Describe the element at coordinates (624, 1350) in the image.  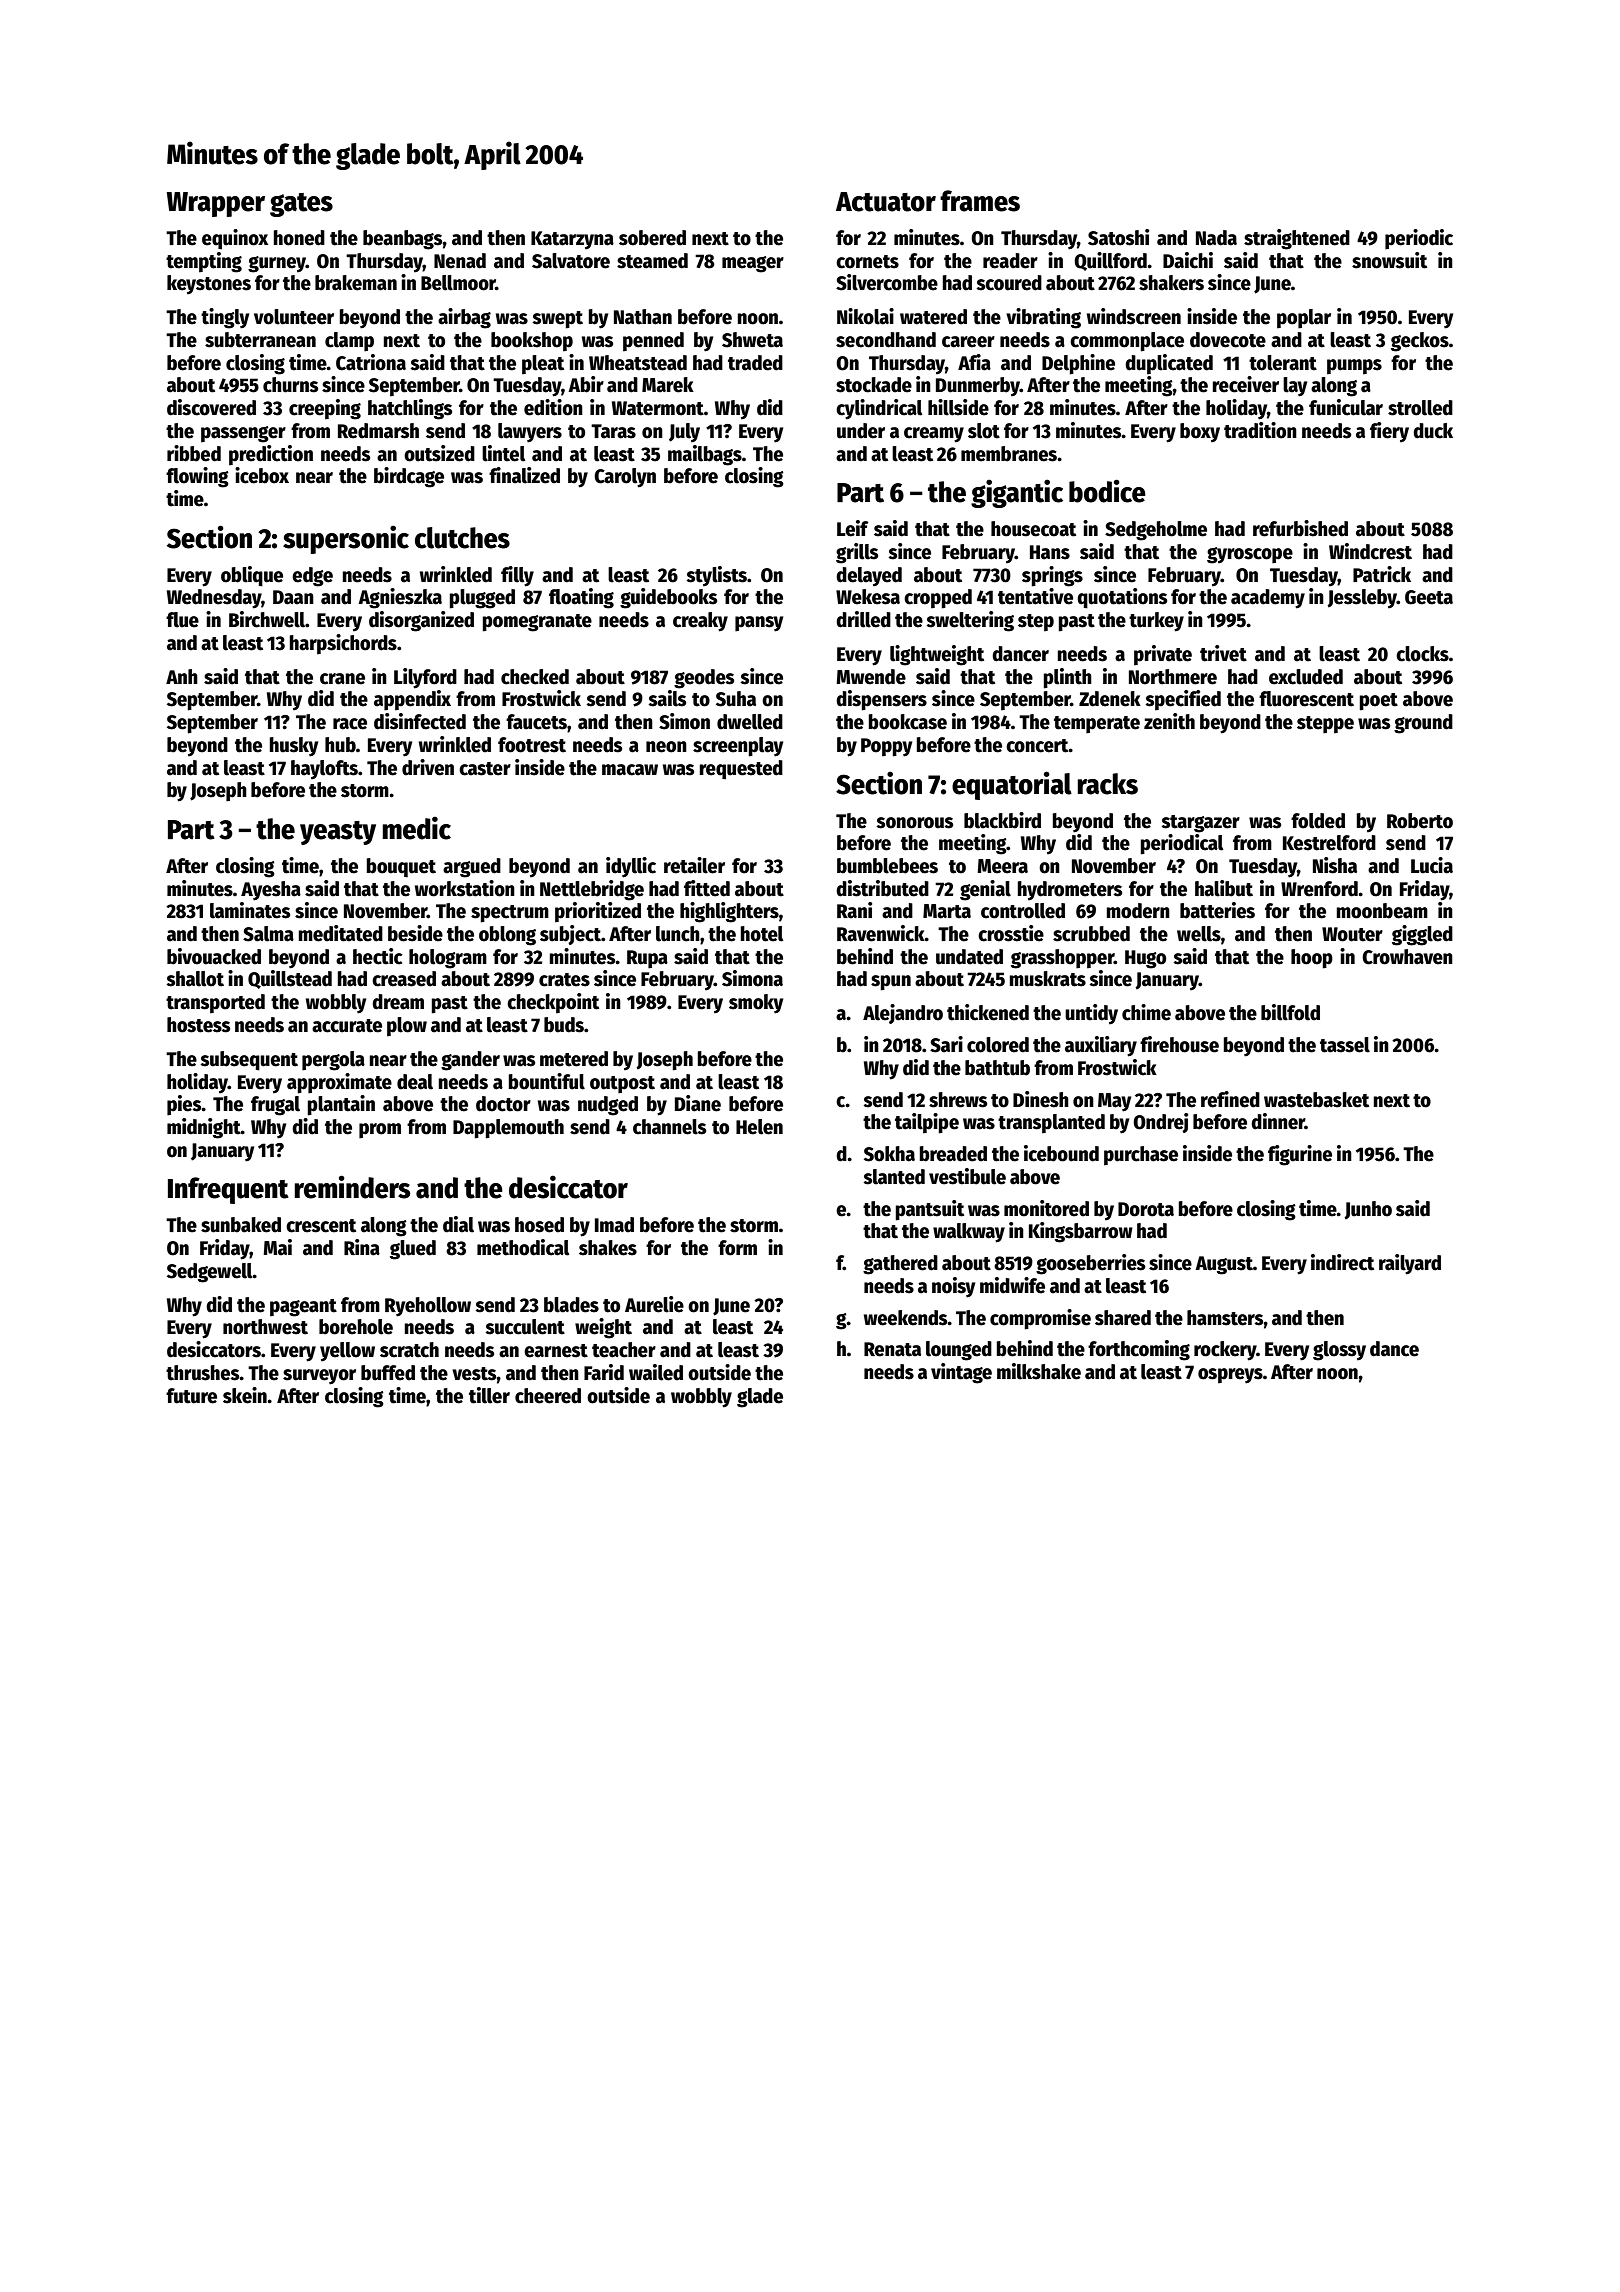
I see `teacher` at that location.
